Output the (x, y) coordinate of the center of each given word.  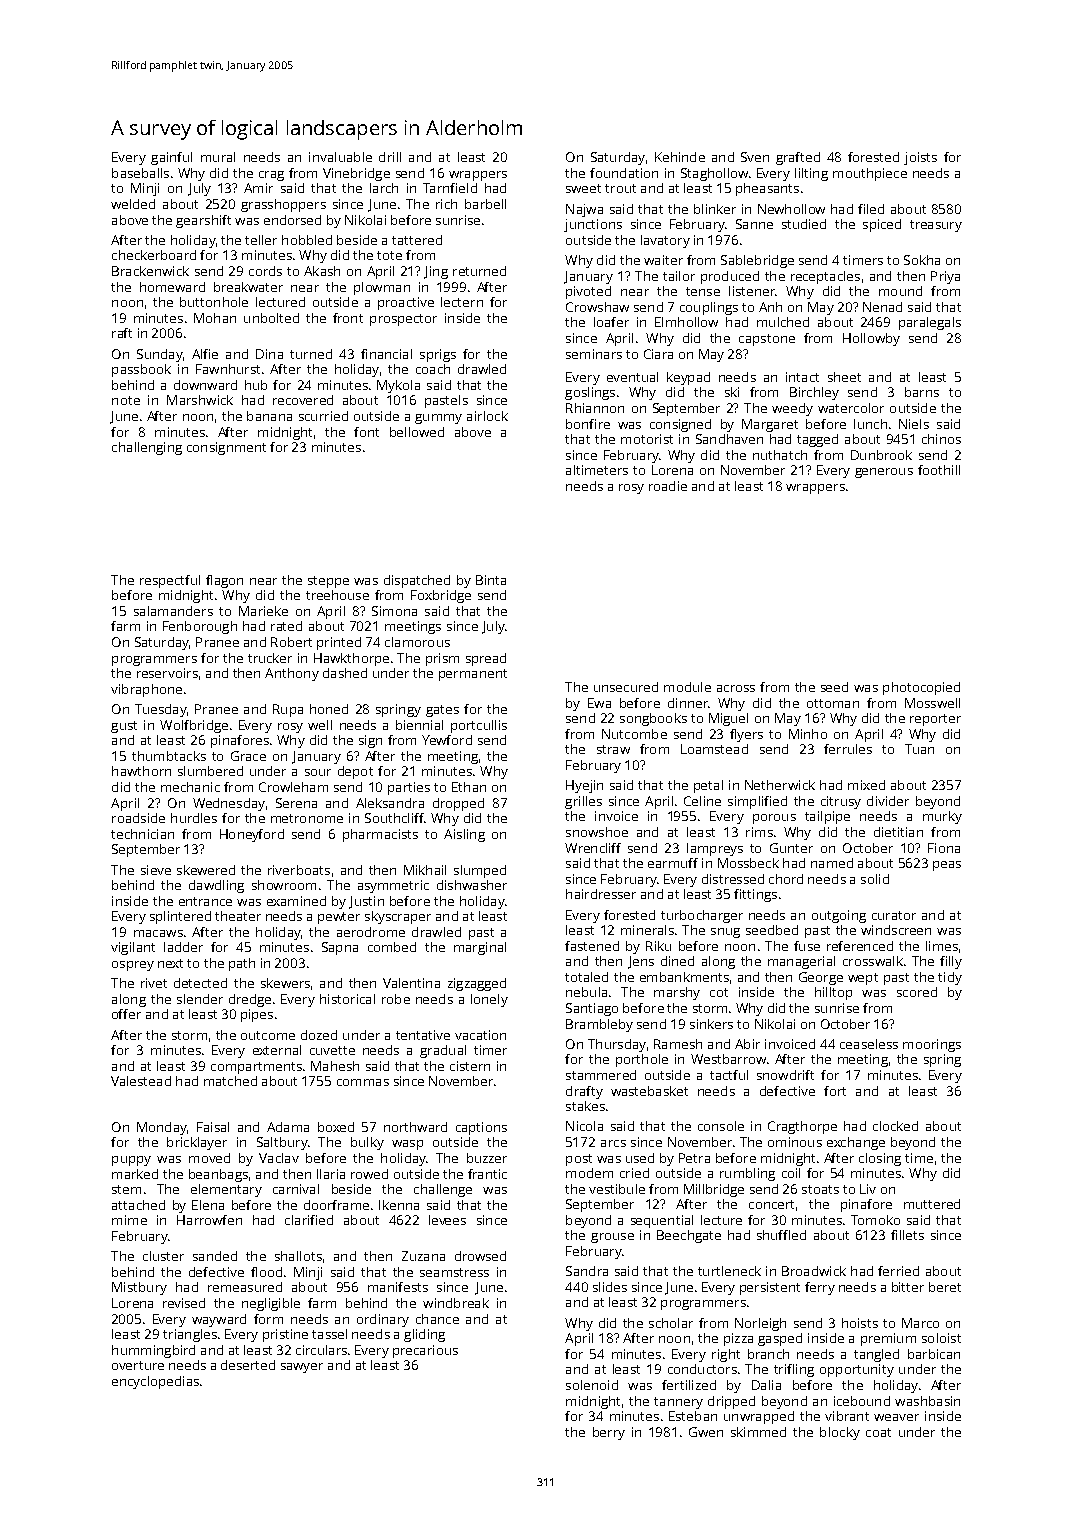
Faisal (213, 1127)
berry (609, 1433)
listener (752, 291)
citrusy (841, 802)
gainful (171, 158)
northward (415, 1127)
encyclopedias (155, 1382)
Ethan (469, 787)
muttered (932, 1204)
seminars (594, 354)
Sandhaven (729, 439)
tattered (417, 240)
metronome (307, 818)
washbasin (927, 1401)
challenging (147, 448)
